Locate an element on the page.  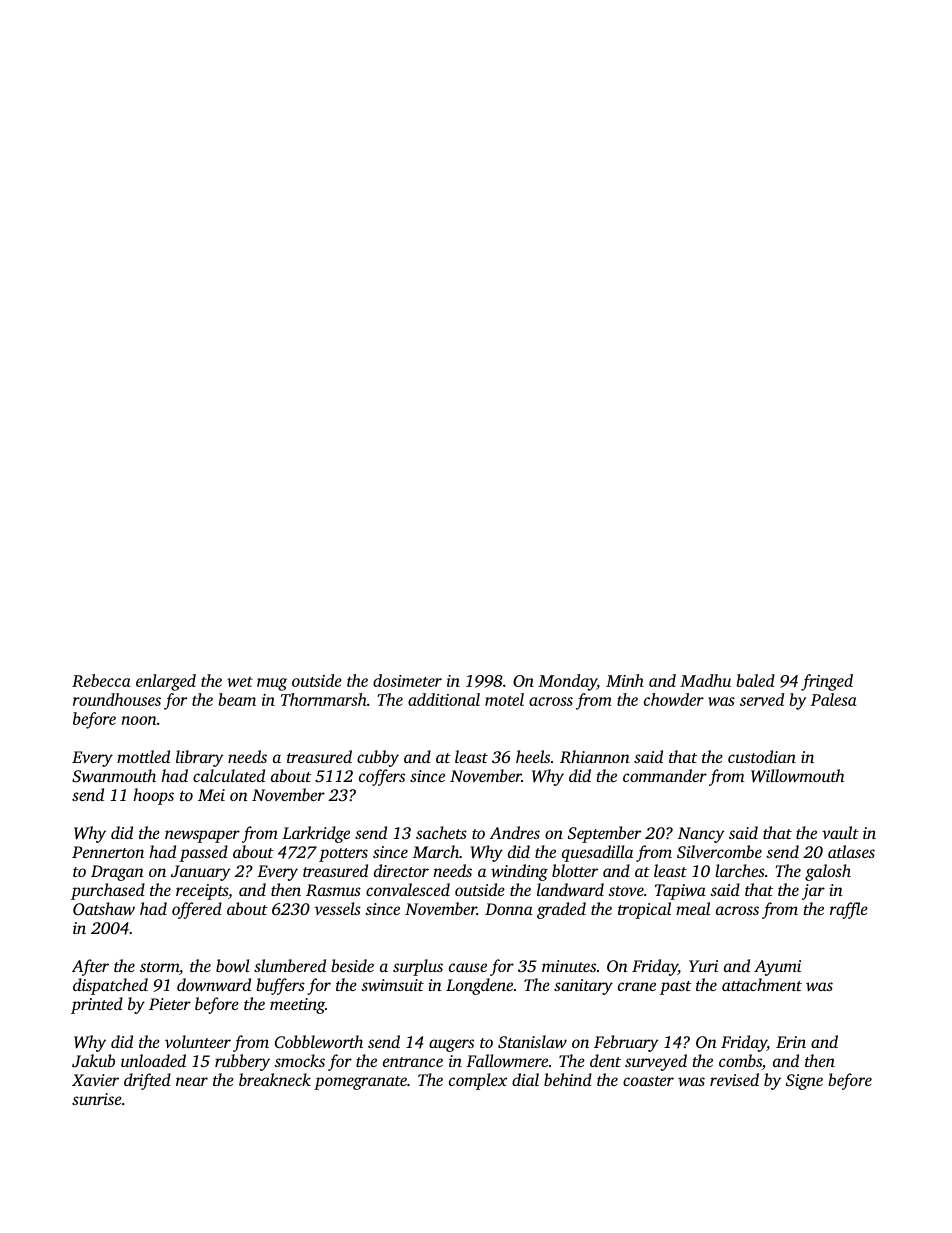
storm is located at coordinates (159, 967).
